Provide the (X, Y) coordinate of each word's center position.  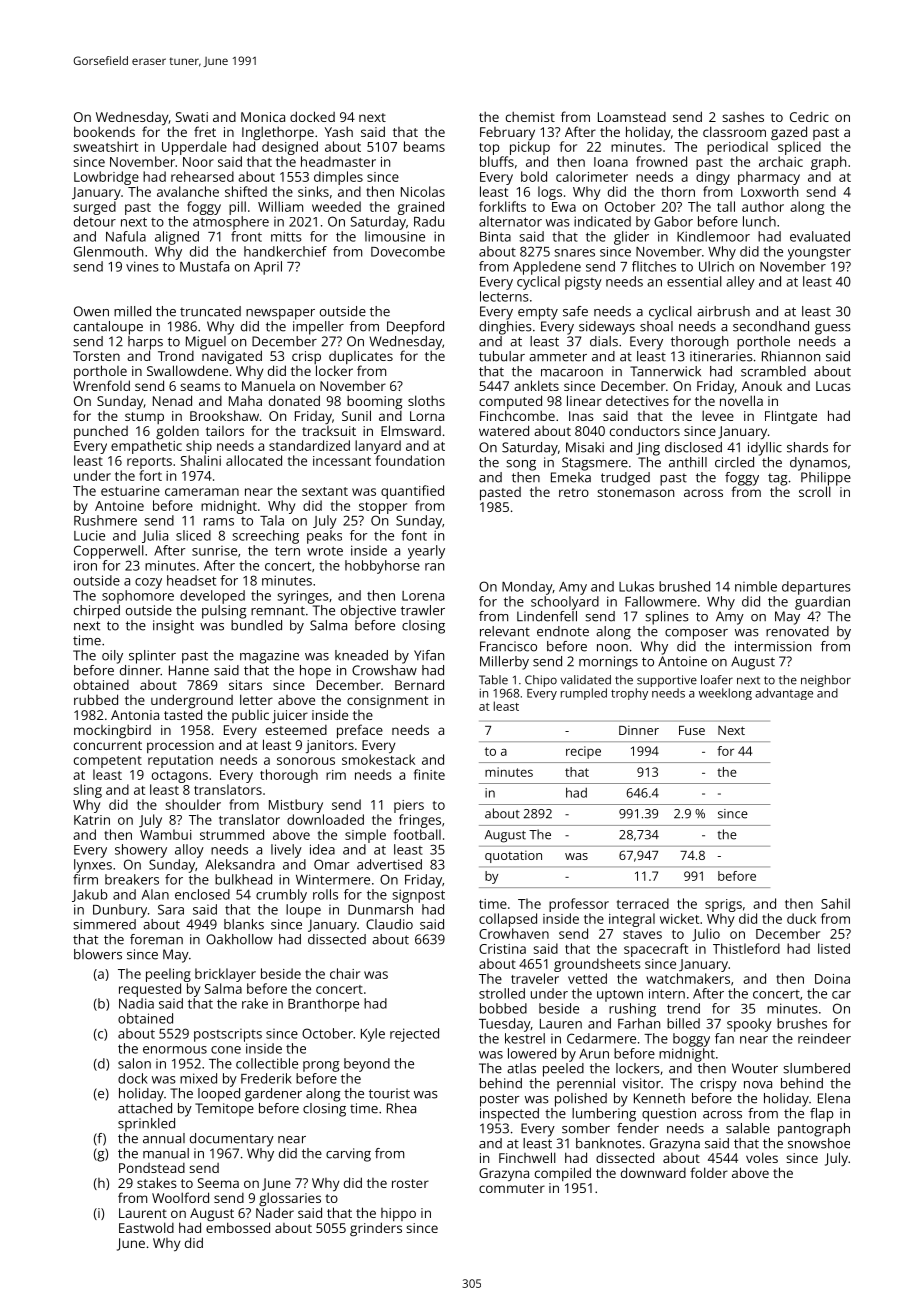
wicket (679, 918)
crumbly (281, 896)
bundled (256, 625)
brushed (684, 586)
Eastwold (146, 1227)
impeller (318, 328)
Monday (527, 588)
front (246, 236)
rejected (414, 1035)
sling (88, 791)
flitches (654, 266)
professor (579, 905)
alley (740, 283)
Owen (91, 311)
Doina (832, 979)
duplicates (361, 357)
